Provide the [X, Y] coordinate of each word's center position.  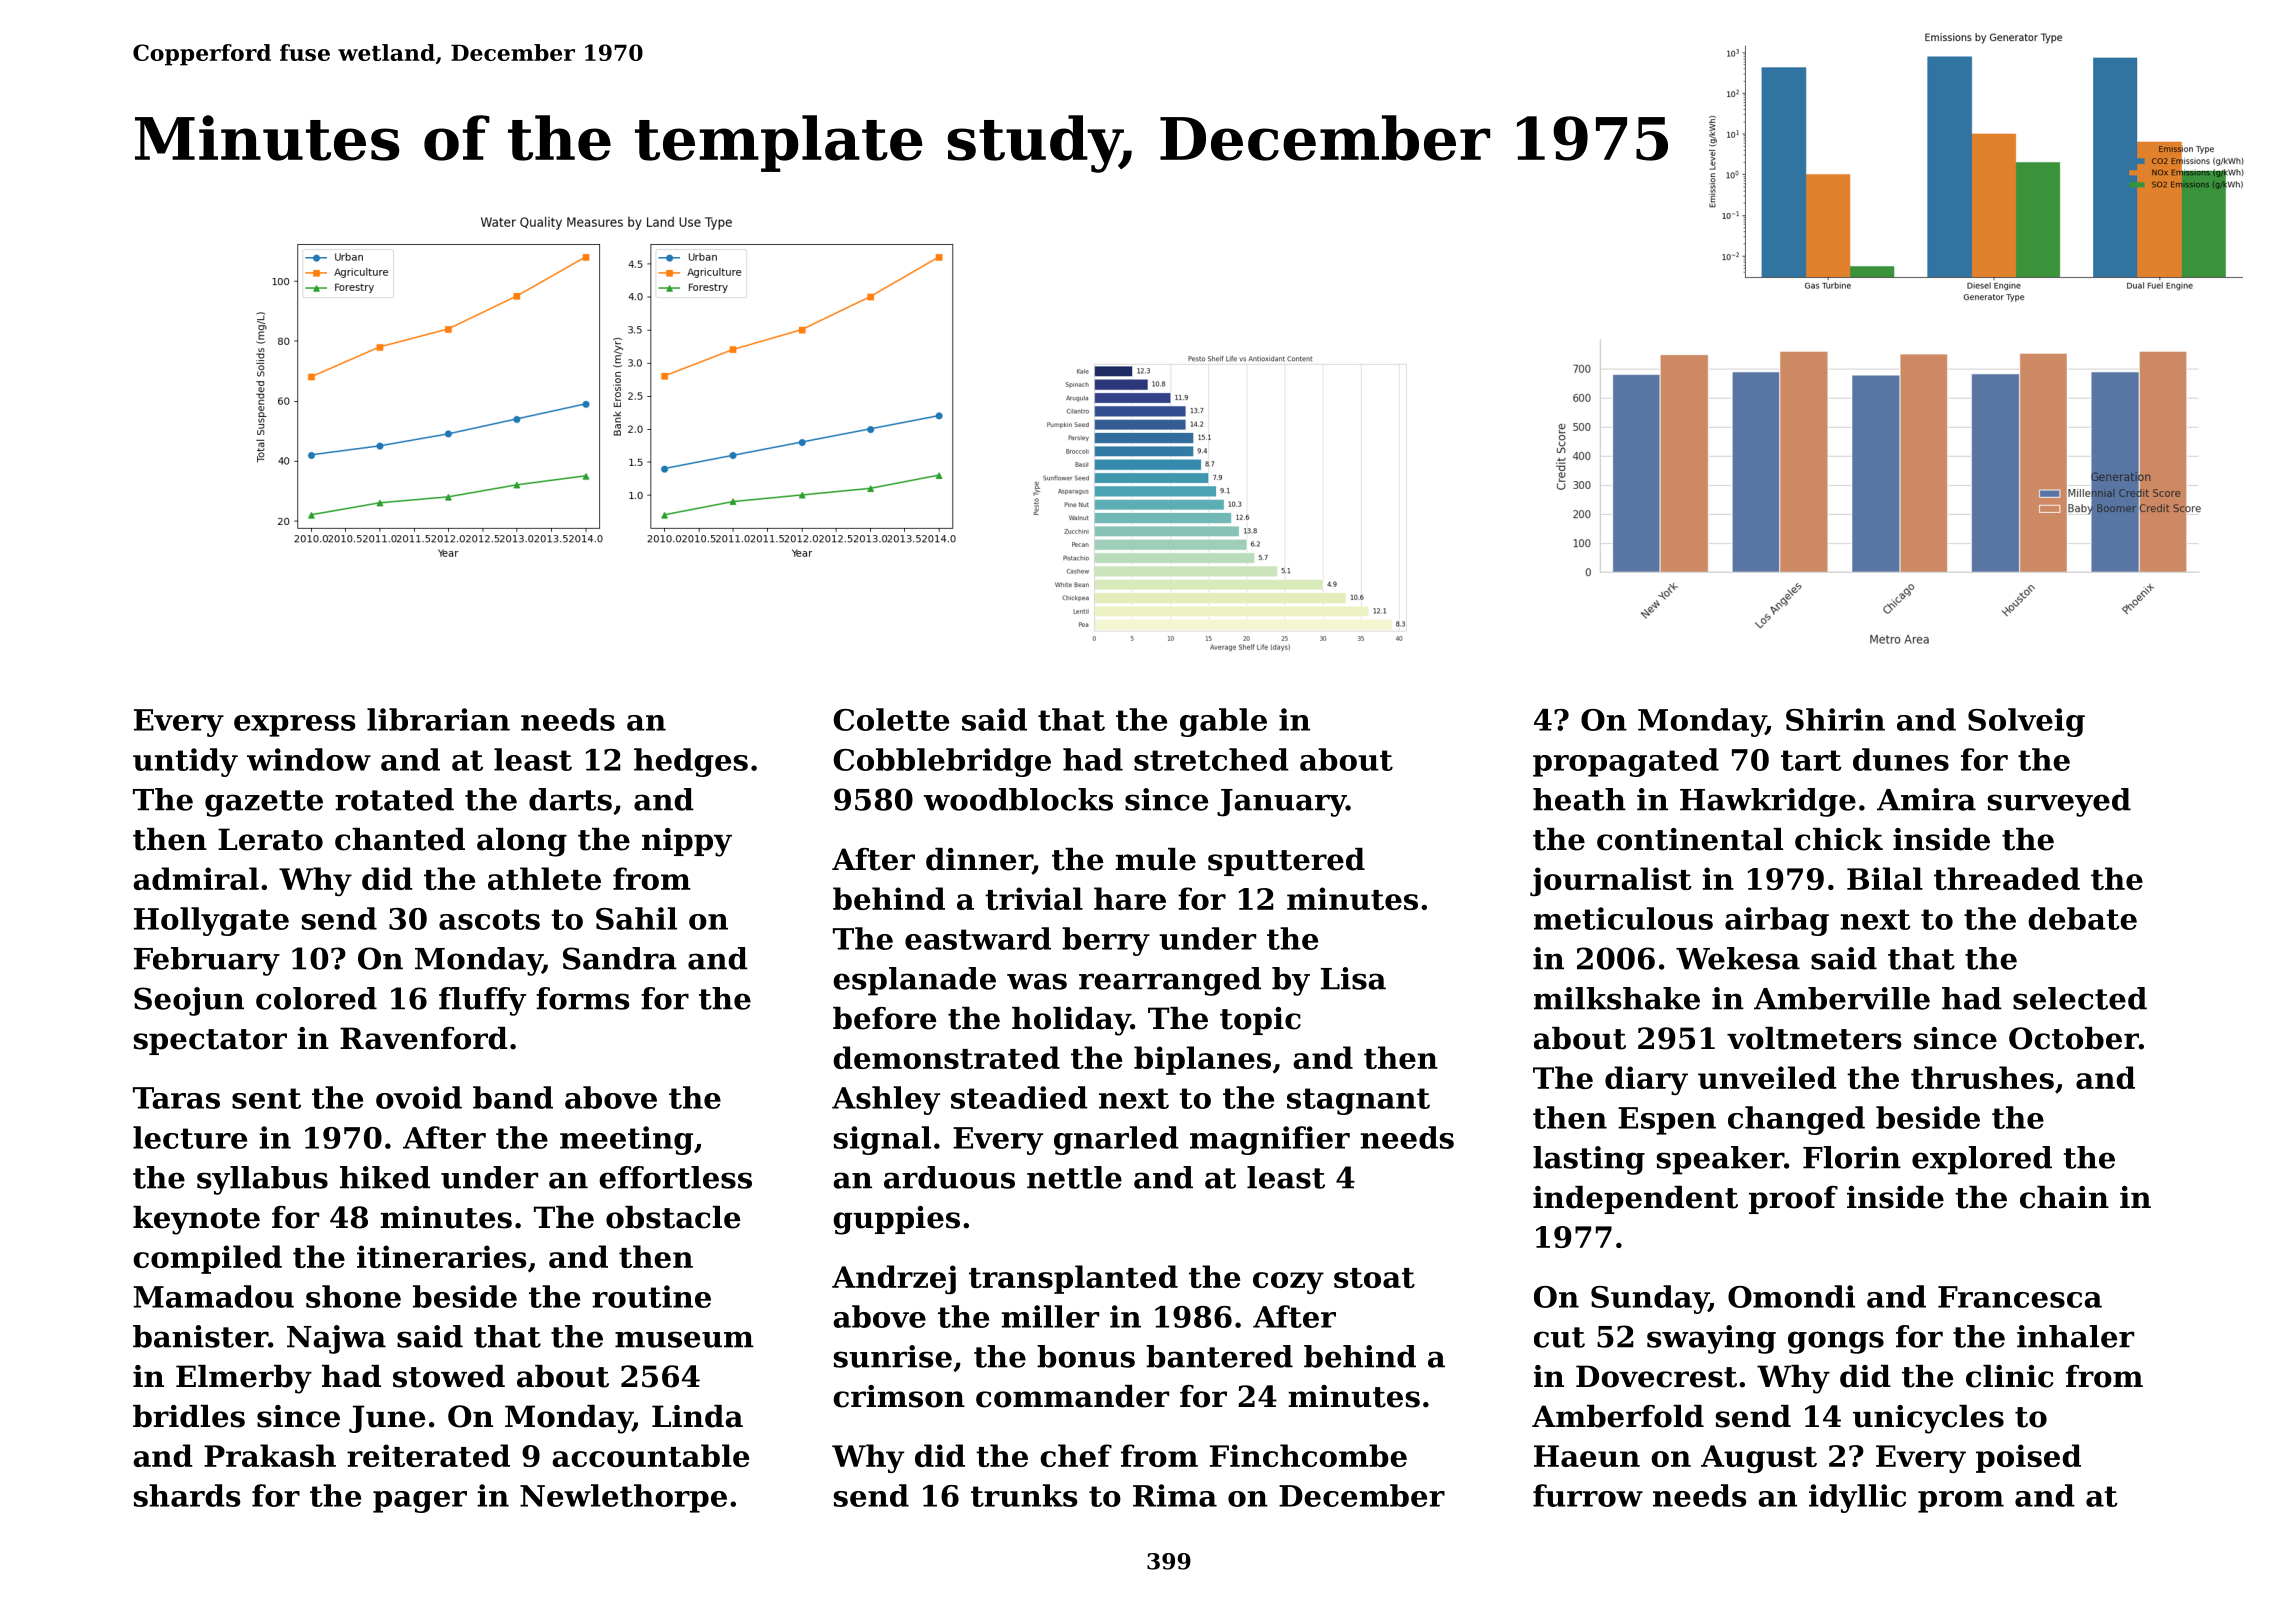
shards [187, 1495]
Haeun [1587, 1456]
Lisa [1353, 978]
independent [1635, 1200]
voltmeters [1814, 1038]
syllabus [262, 1180]
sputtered [1286, 862]
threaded [2007, 878]
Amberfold [1618, 1416]
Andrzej [894, 1279]
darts [570, 799]
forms [583, 998]
